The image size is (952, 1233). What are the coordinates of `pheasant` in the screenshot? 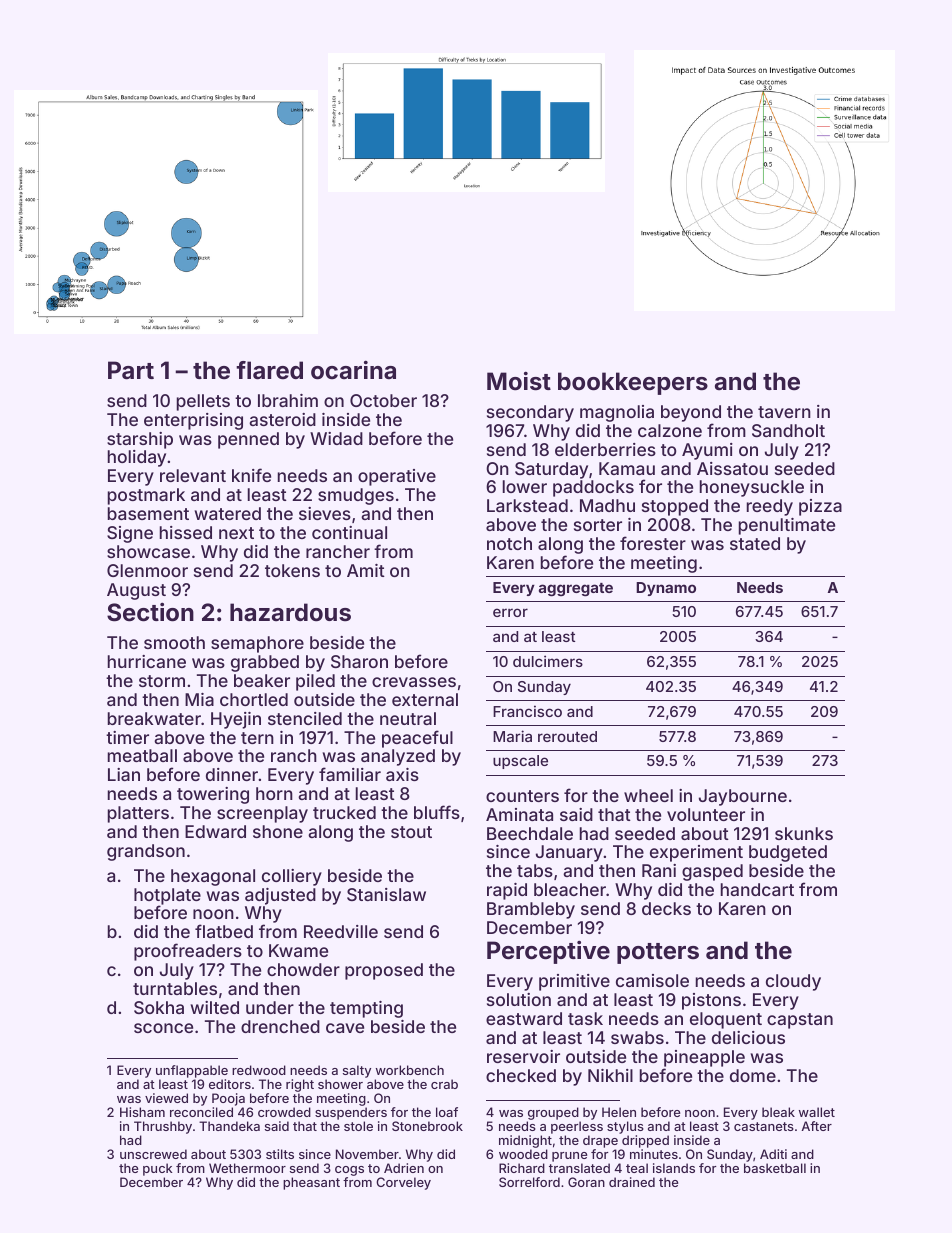 It's located at (311, 1183).
